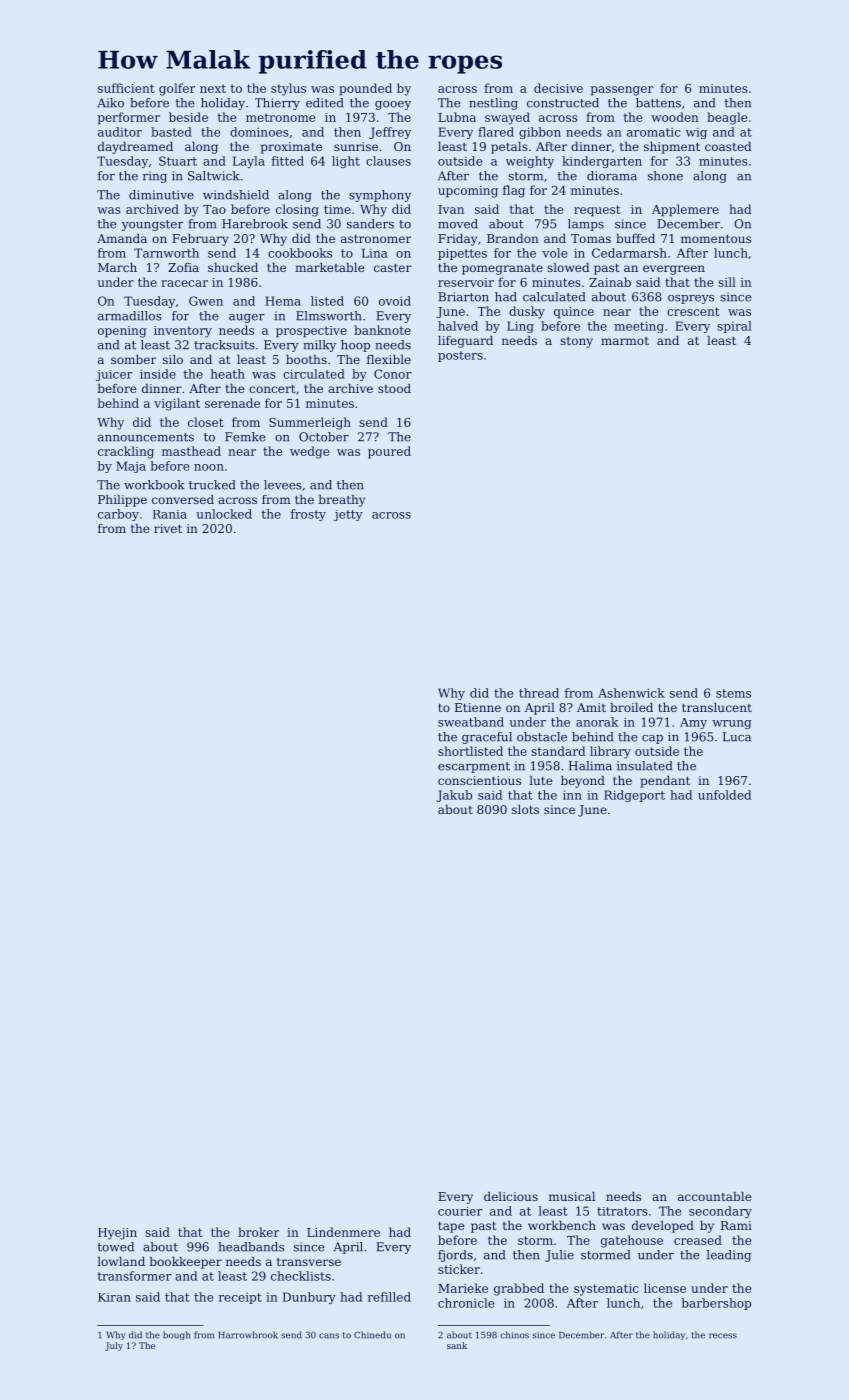 The height and width of the screenshot is (1400, 849). Describe the element at coordinates (479, 780) in the screenshot. I see `conscientious` at that location.
